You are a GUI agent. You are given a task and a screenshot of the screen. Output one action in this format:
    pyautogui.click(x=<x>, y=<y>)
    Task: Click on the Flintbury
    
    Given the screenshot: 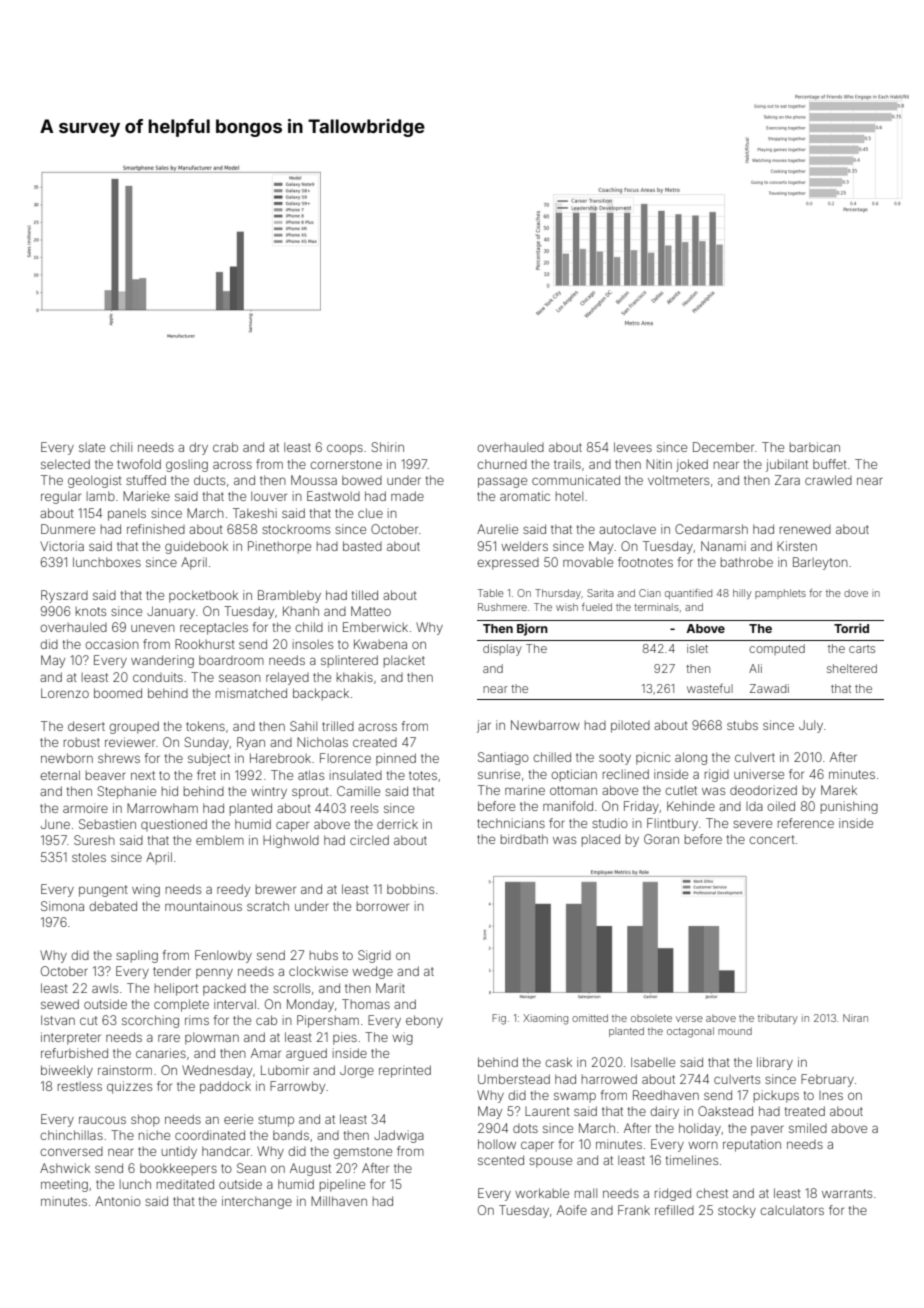 What is the action you would take?
    pyautogui.click(x=672, y=824)
